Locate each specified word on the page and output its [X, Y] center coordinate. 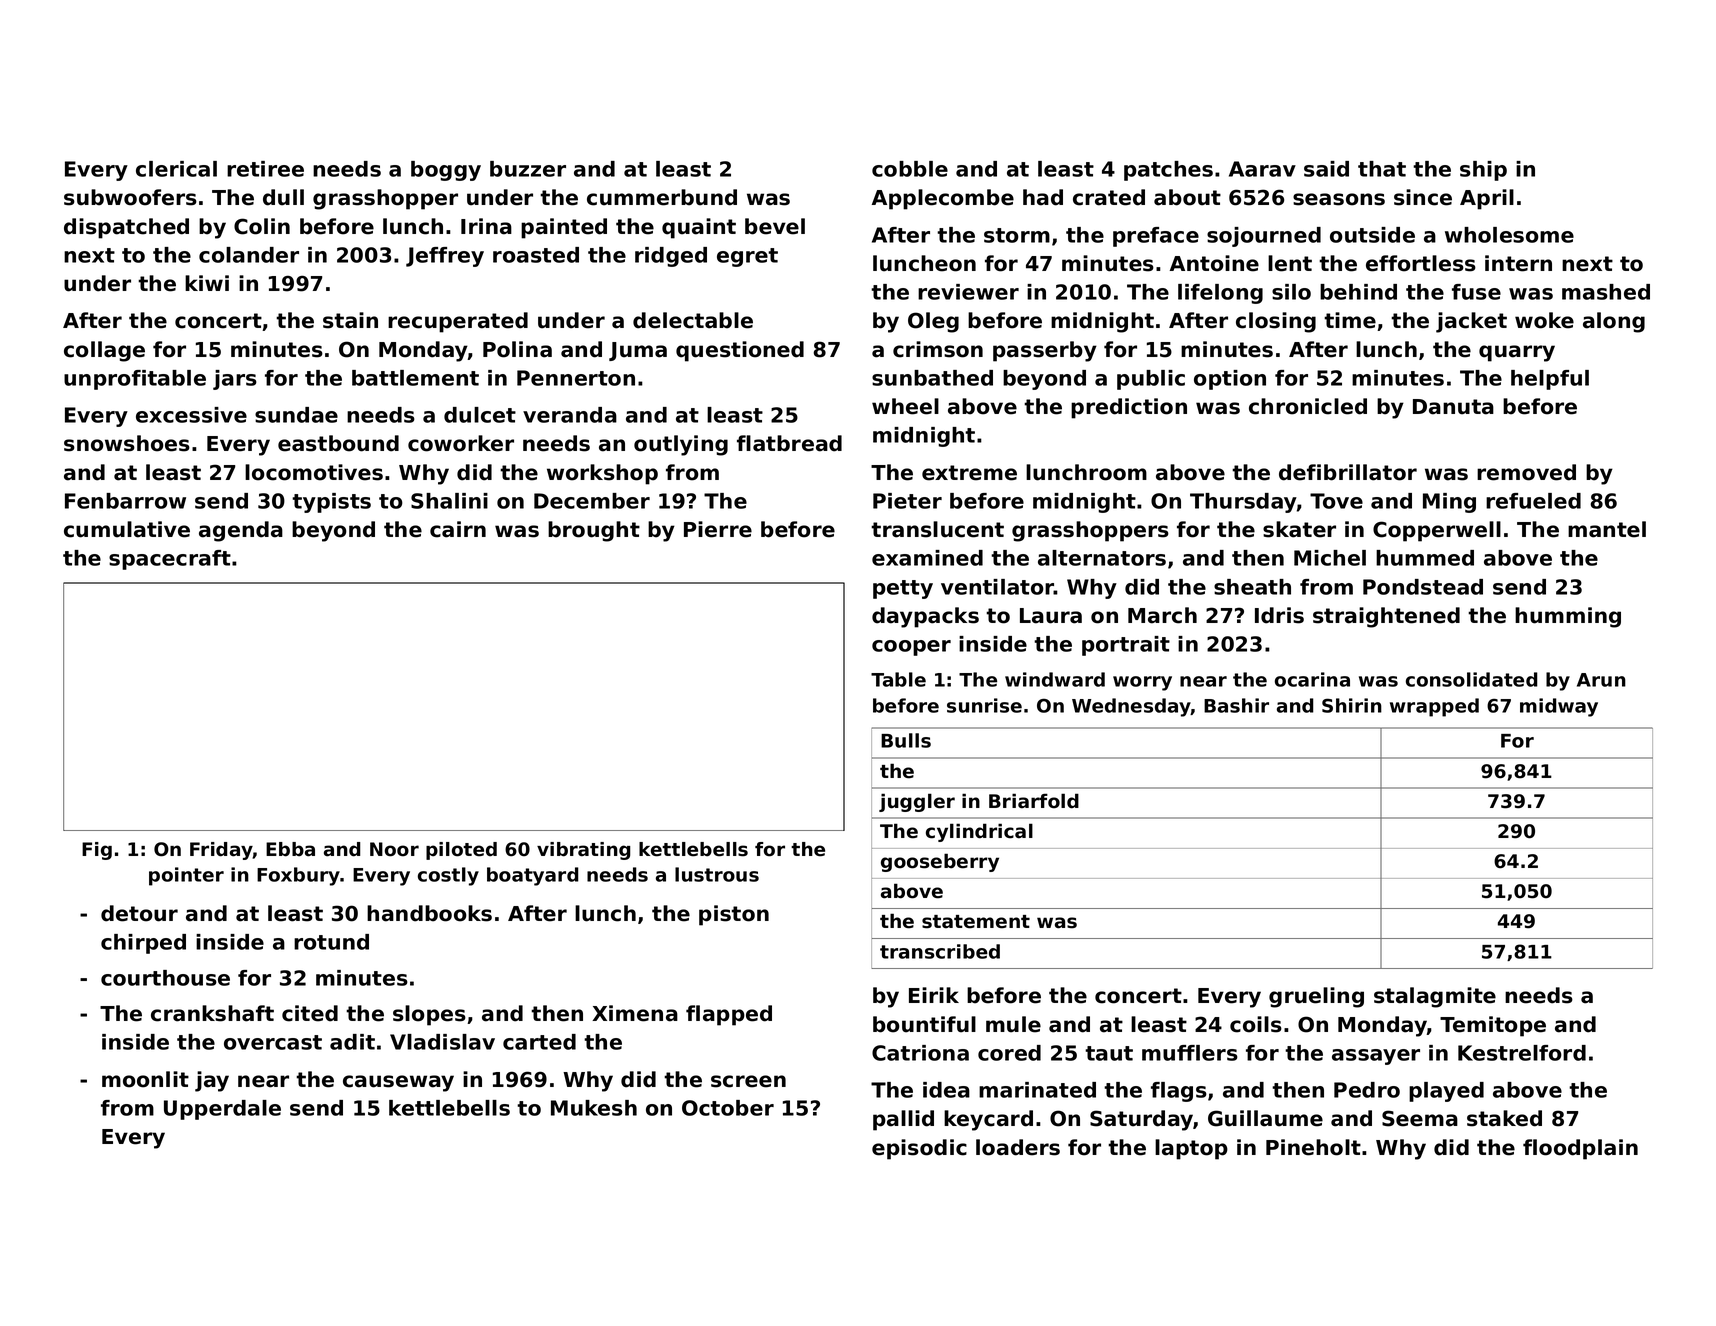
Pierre [718, 529]
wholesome [1509, 235]
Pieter [907, 501]
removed [1526, 472]
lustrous [717, 874]
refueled [1533, 501]
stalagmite [1435, 997]
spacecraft [170, 560]
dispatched [126, 228]
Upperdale [222, 1110]
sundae [296, 415]
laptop [1191, 1149]
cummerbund [662, 197]
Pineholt [1313, 1147]
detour [139, 913]
